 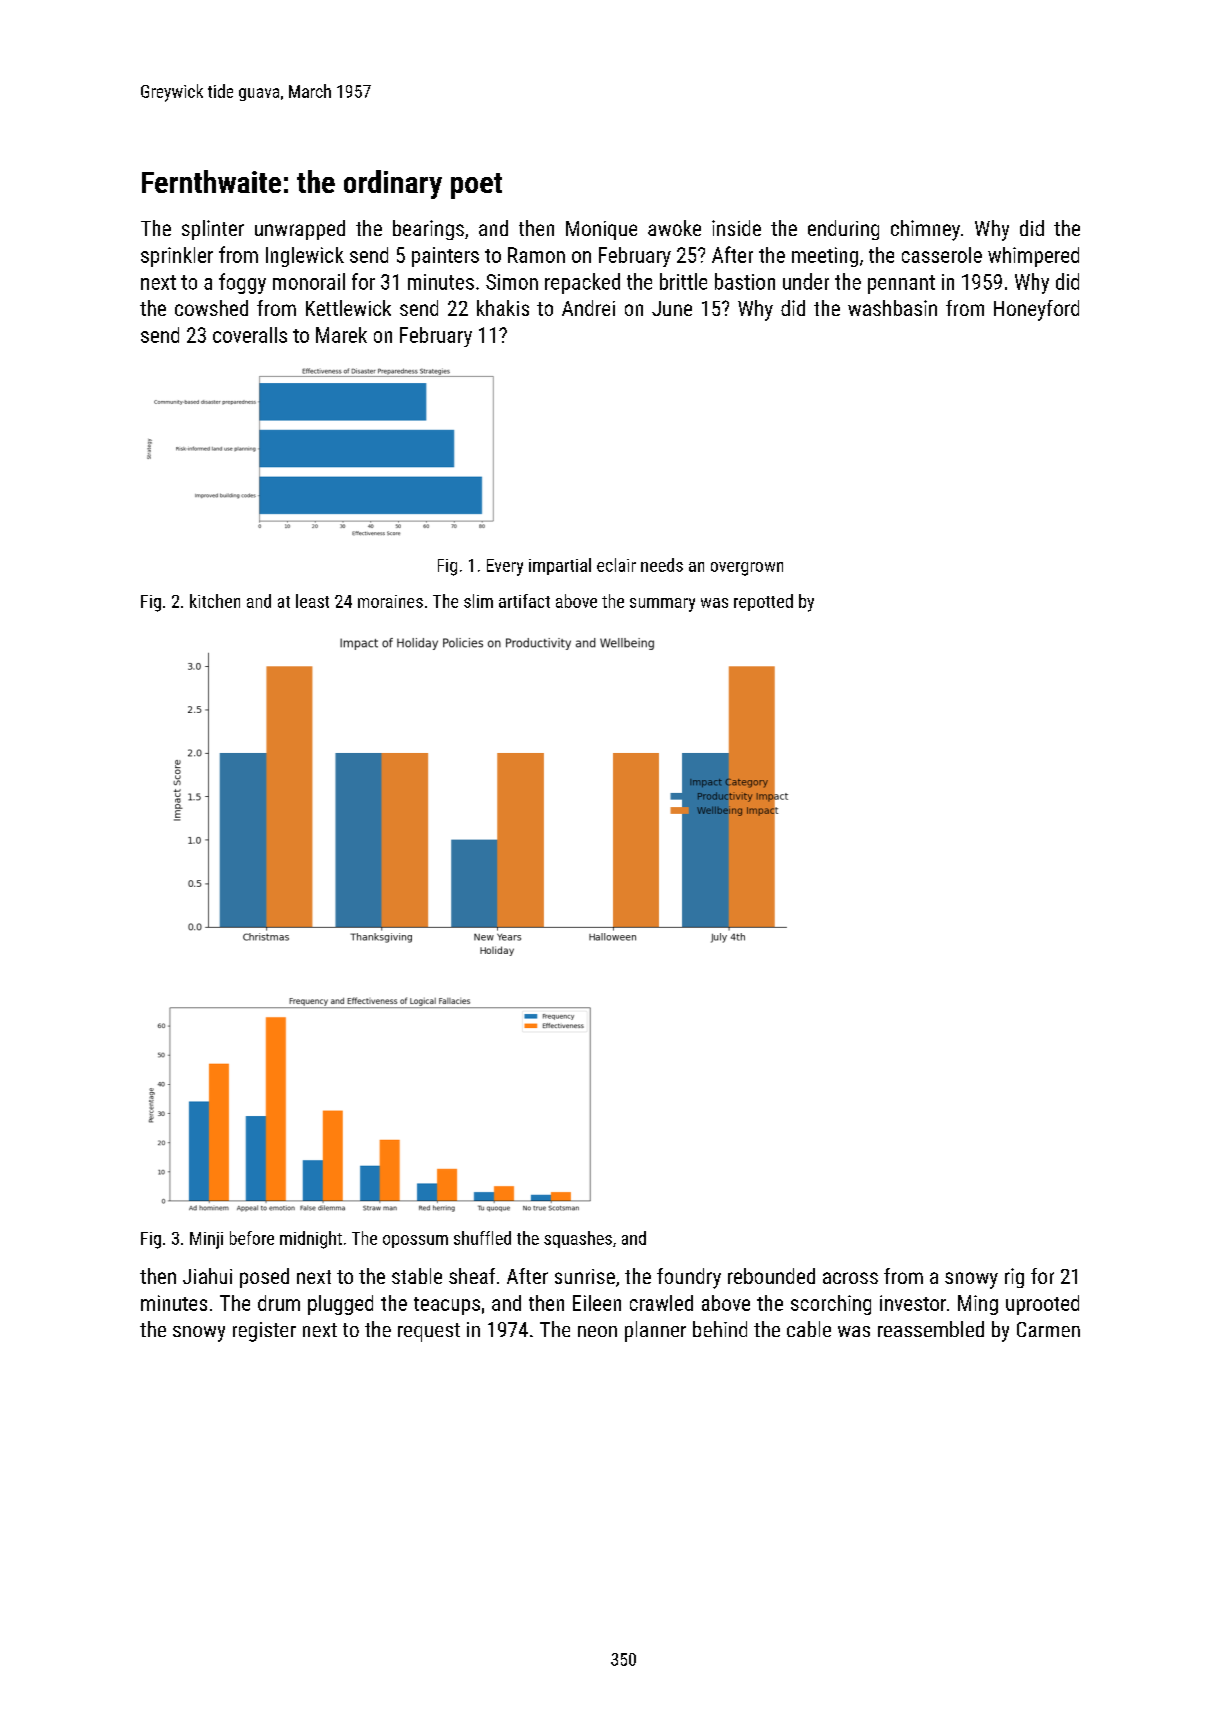 I want to click on washbasin, so click(x=892, y=308).
